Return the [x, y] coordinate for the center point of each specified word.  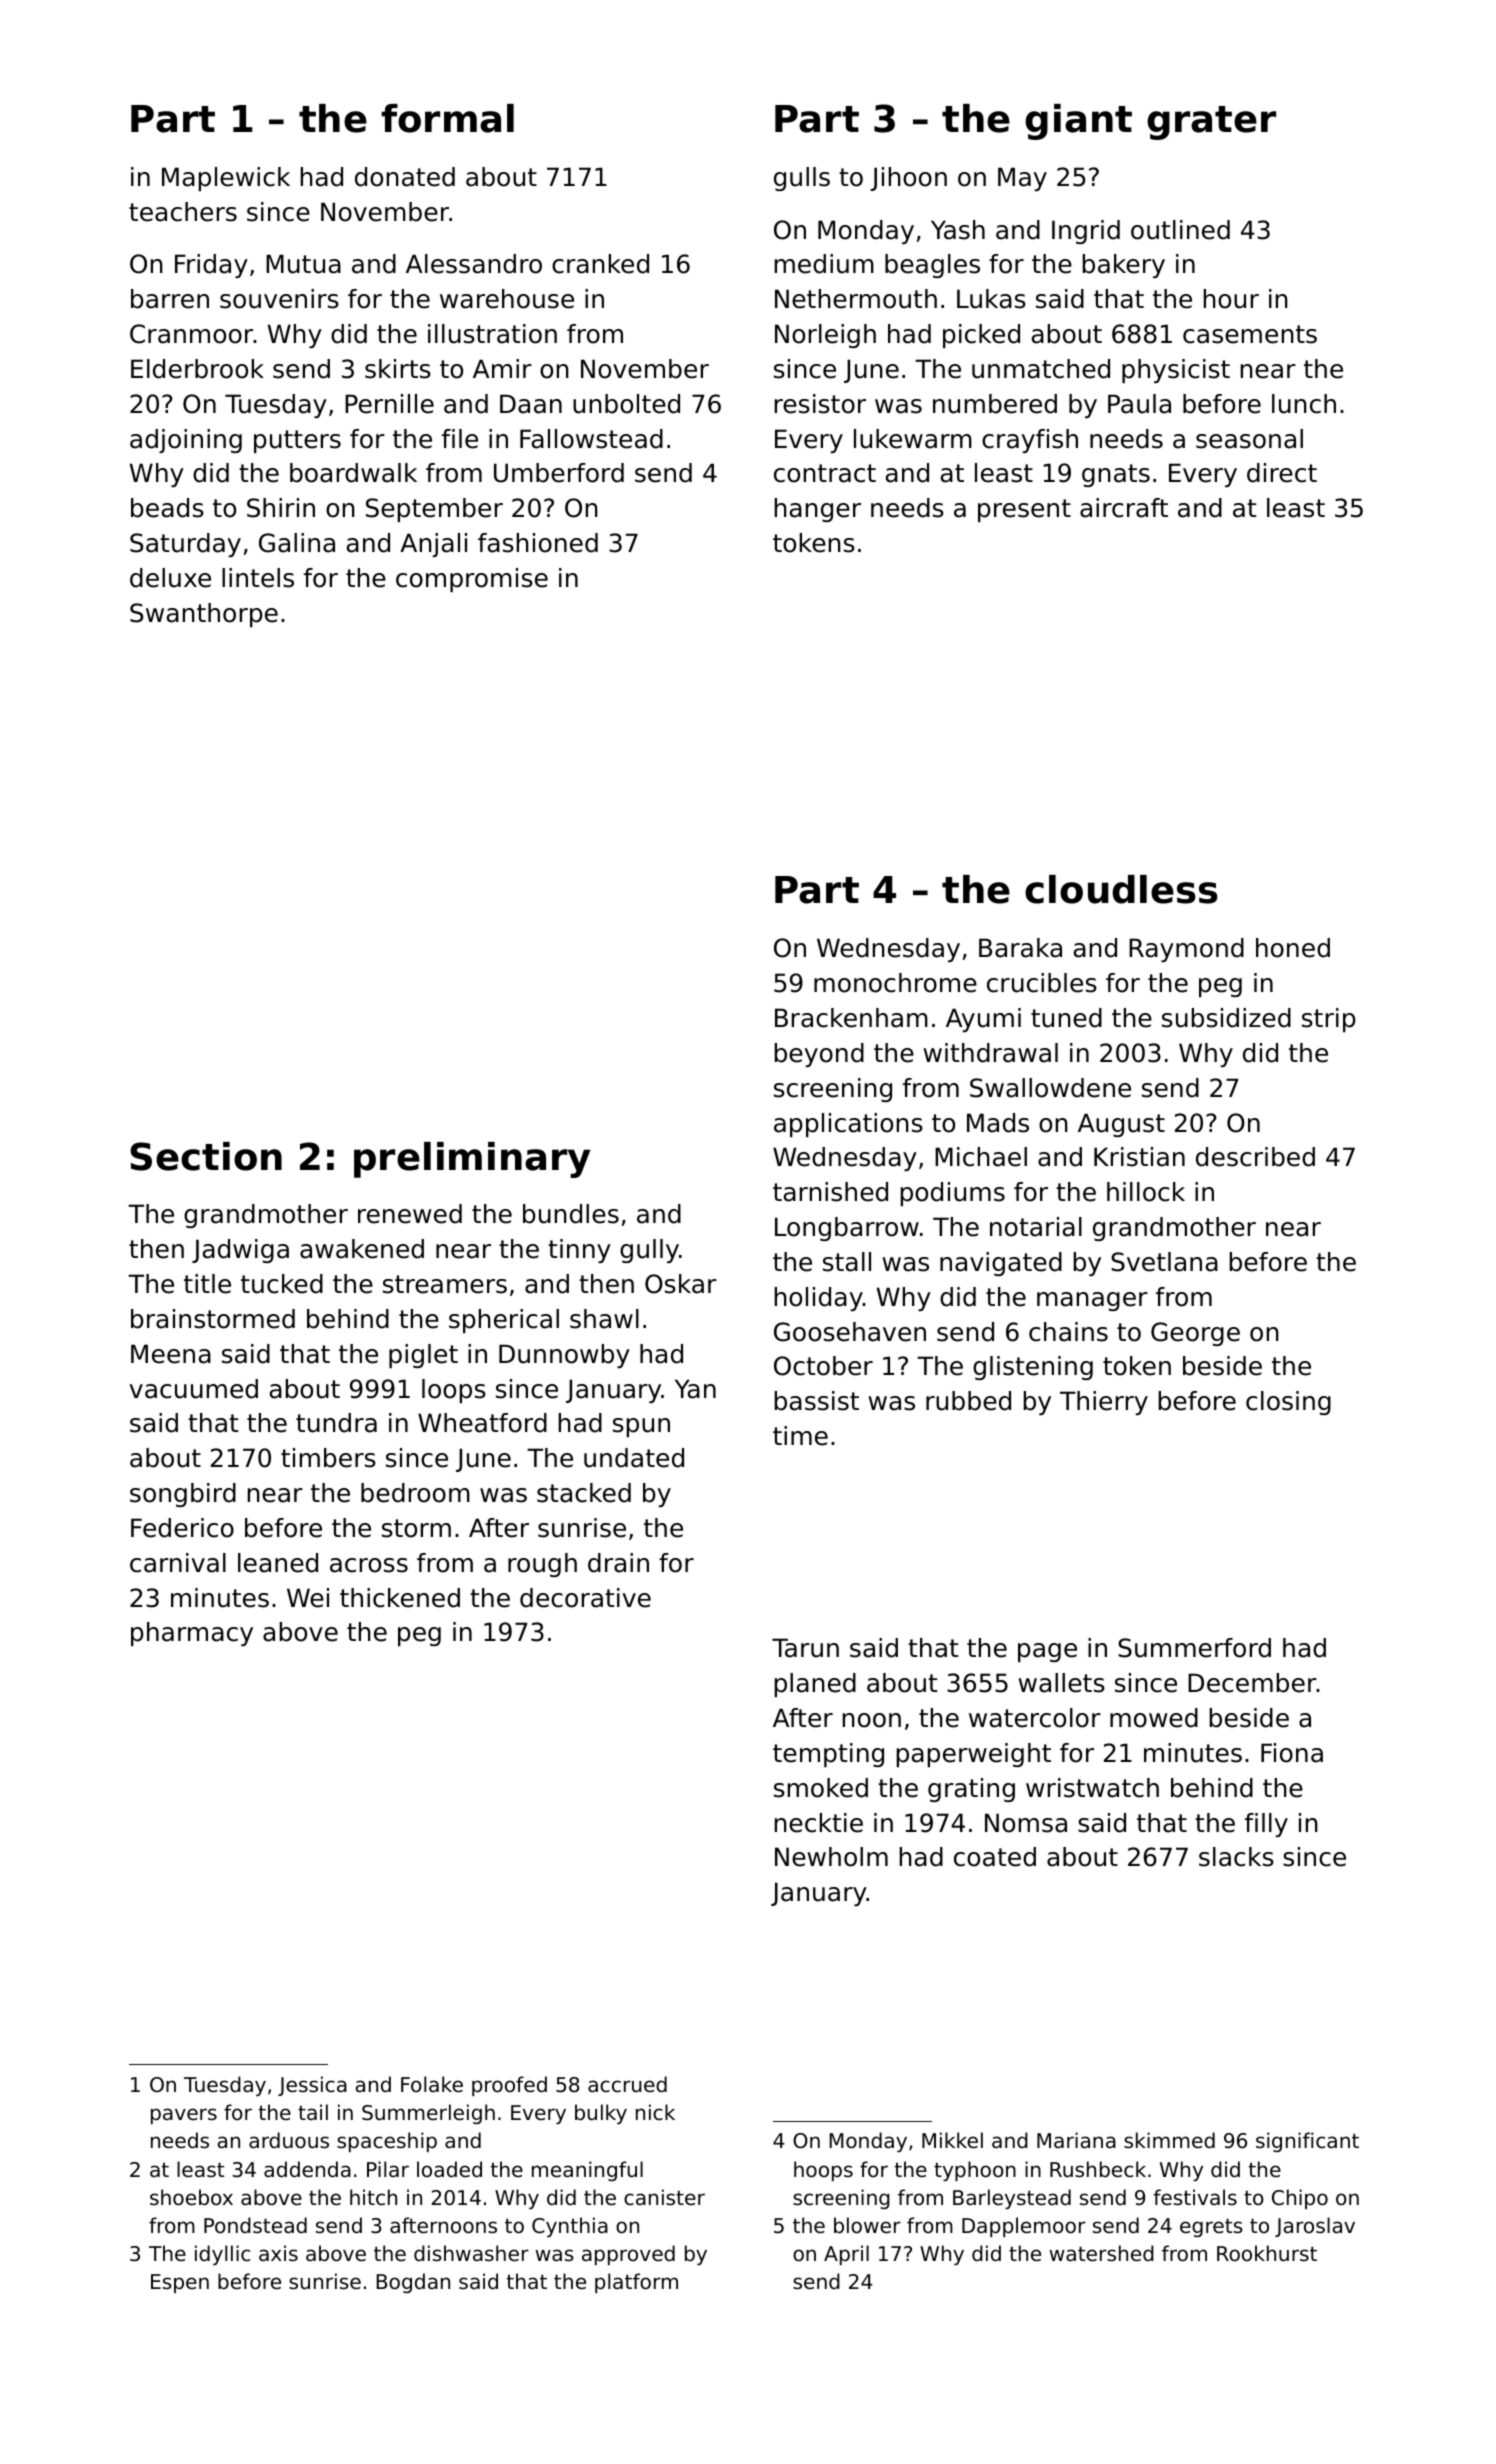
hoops [823, 2171]
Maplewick [226, 179]
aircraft [1124, 508]
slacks [1236, 1857]
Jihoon [908, 179]
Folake [432, 2084]
